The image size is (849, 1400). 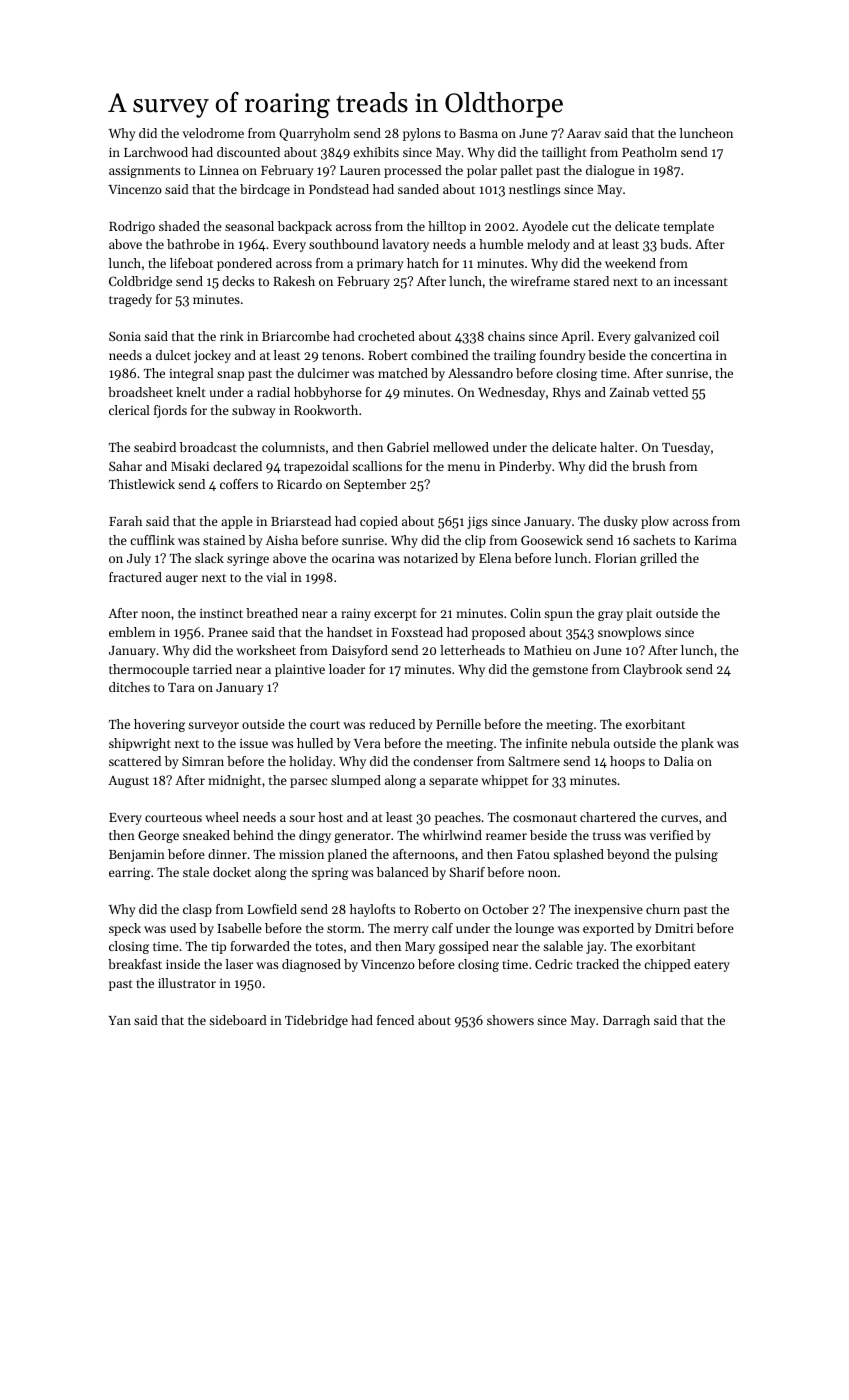 What do you see at coordinates (681, 355) in the page?
I see `concertina` at bounding box center [681, 355].
